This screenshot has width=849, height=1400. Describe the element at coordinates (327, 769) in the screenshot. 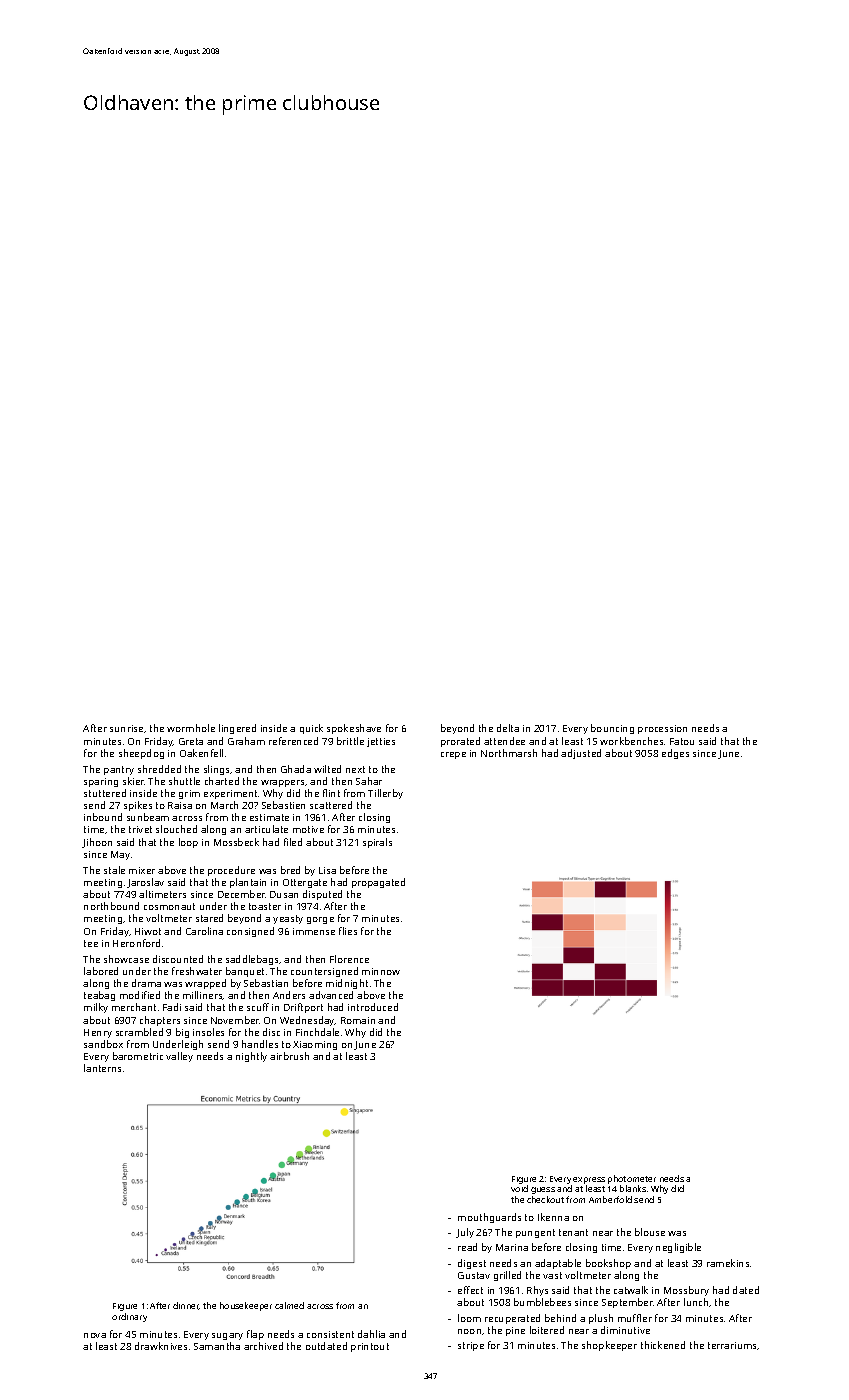

I see `wilted` at that location.
